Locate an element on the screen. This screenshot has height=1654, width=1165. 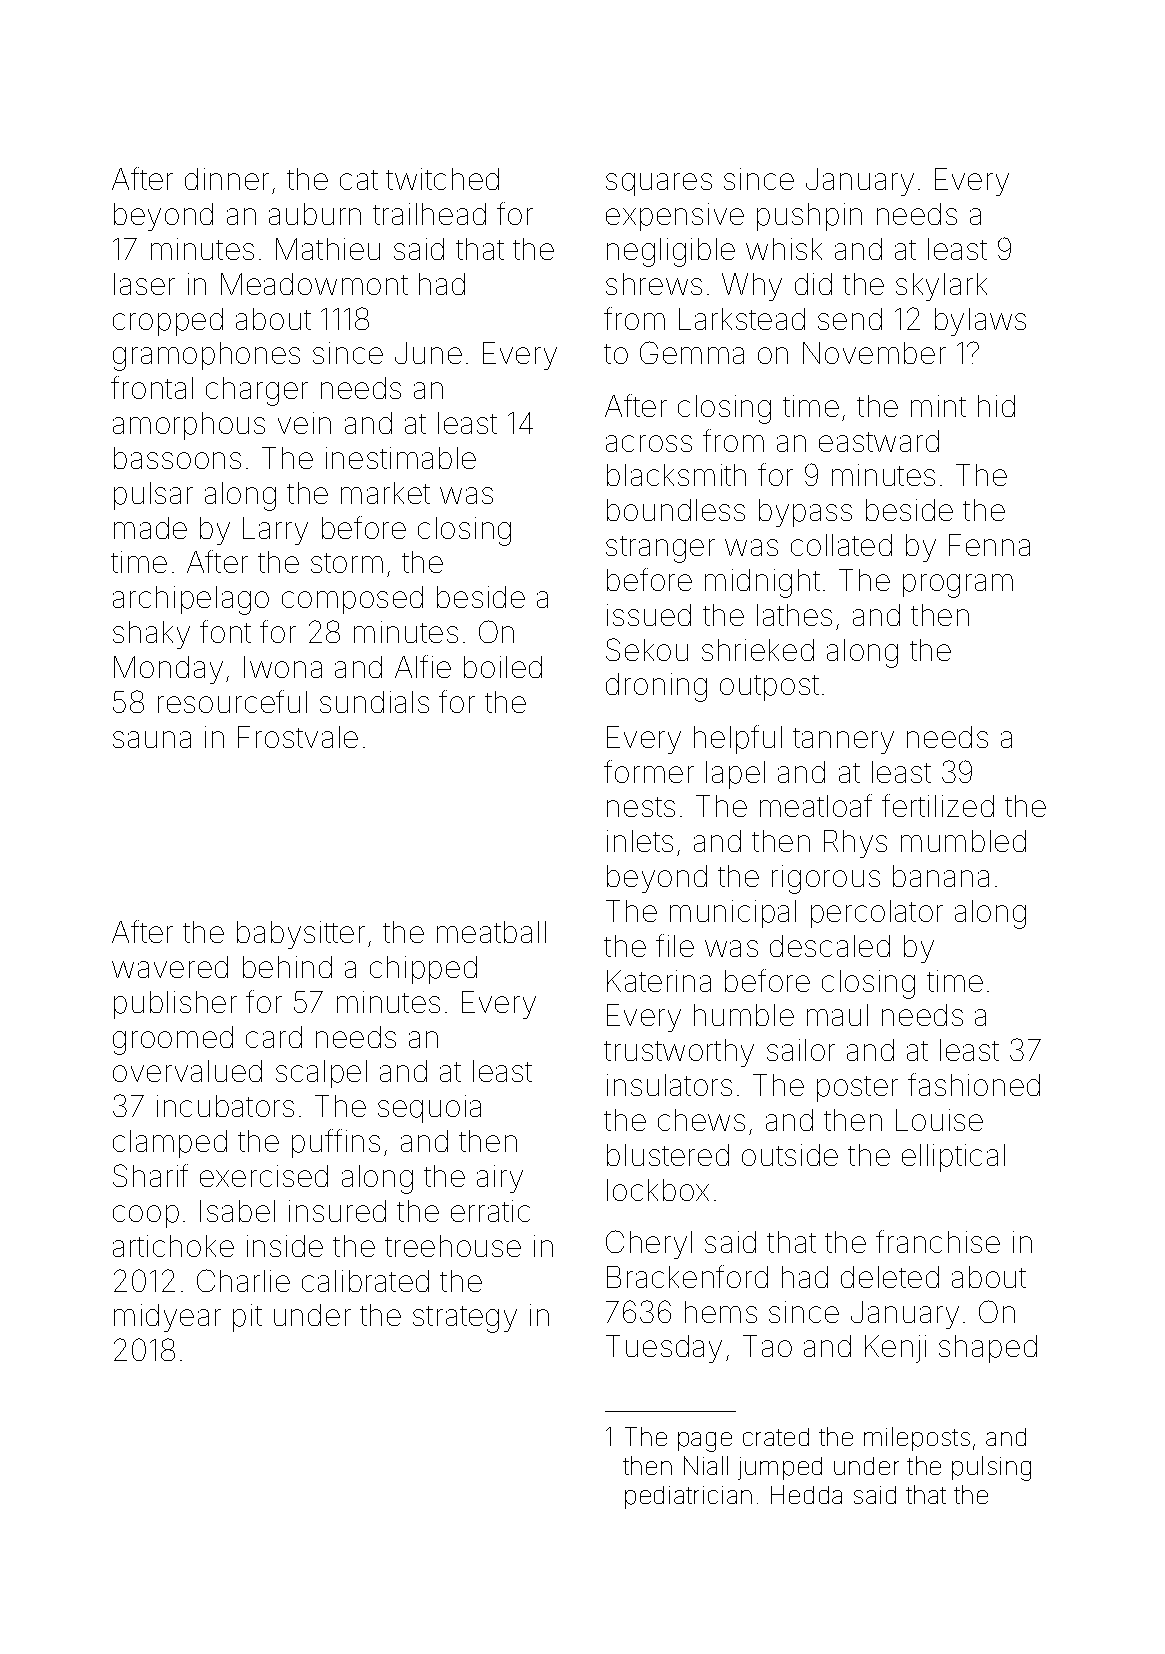
twitched is located at coordinates (442, 179).
